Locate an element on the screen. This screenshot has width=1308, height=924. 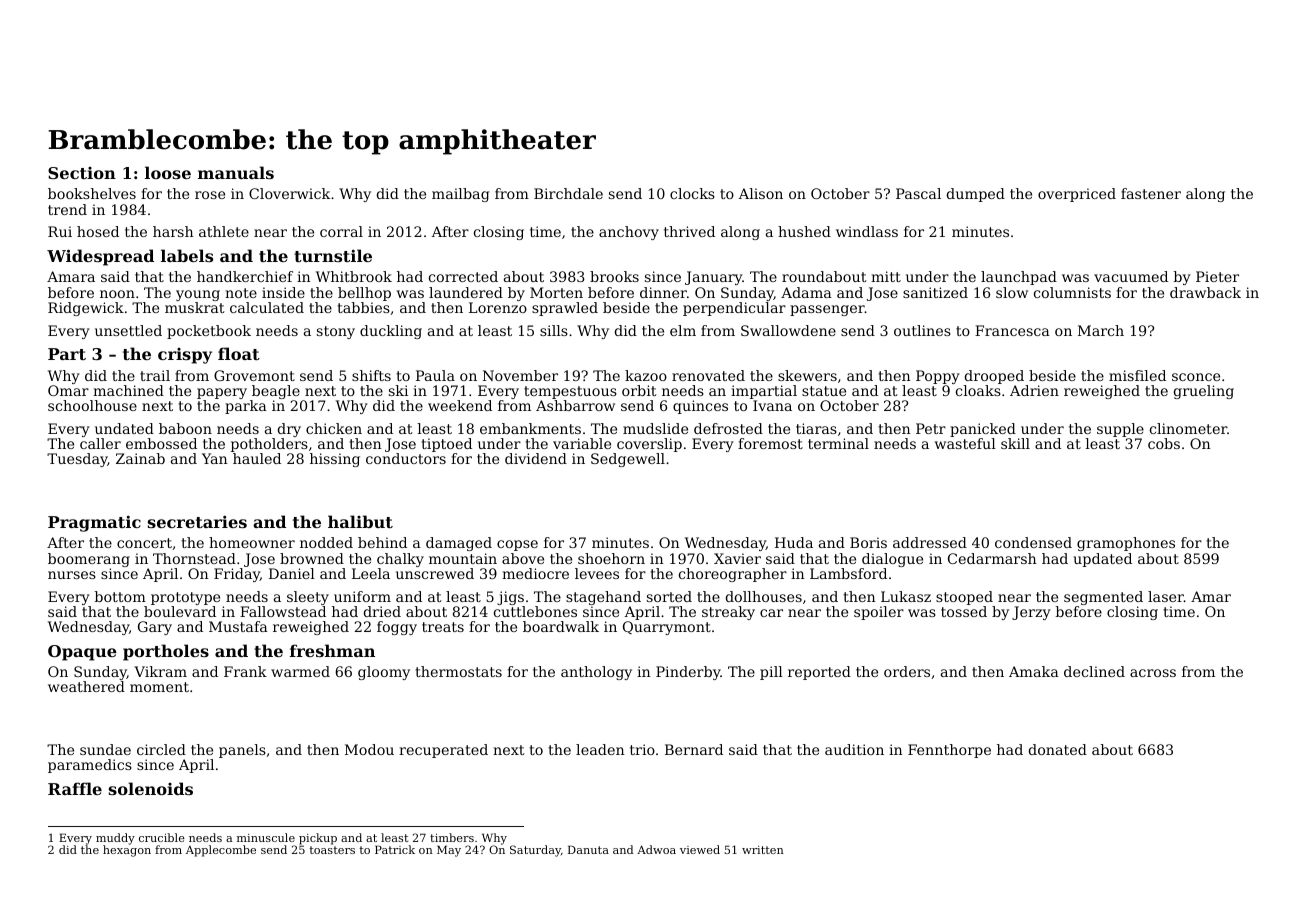
drawback is located at coordinates (1205, 292).
